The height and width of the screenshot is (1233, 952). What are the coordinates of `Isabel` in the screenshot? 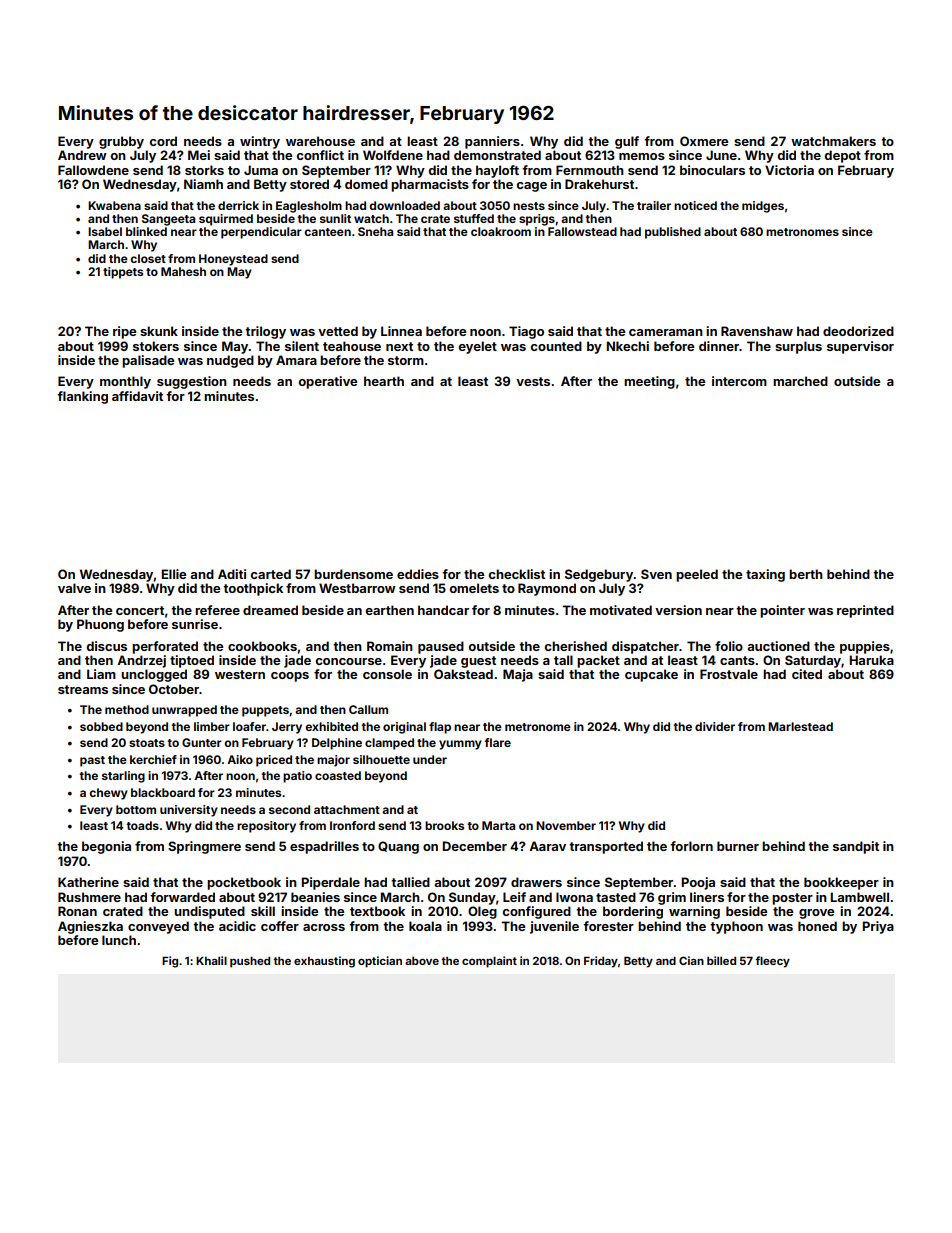 It's located at (105, 231).
